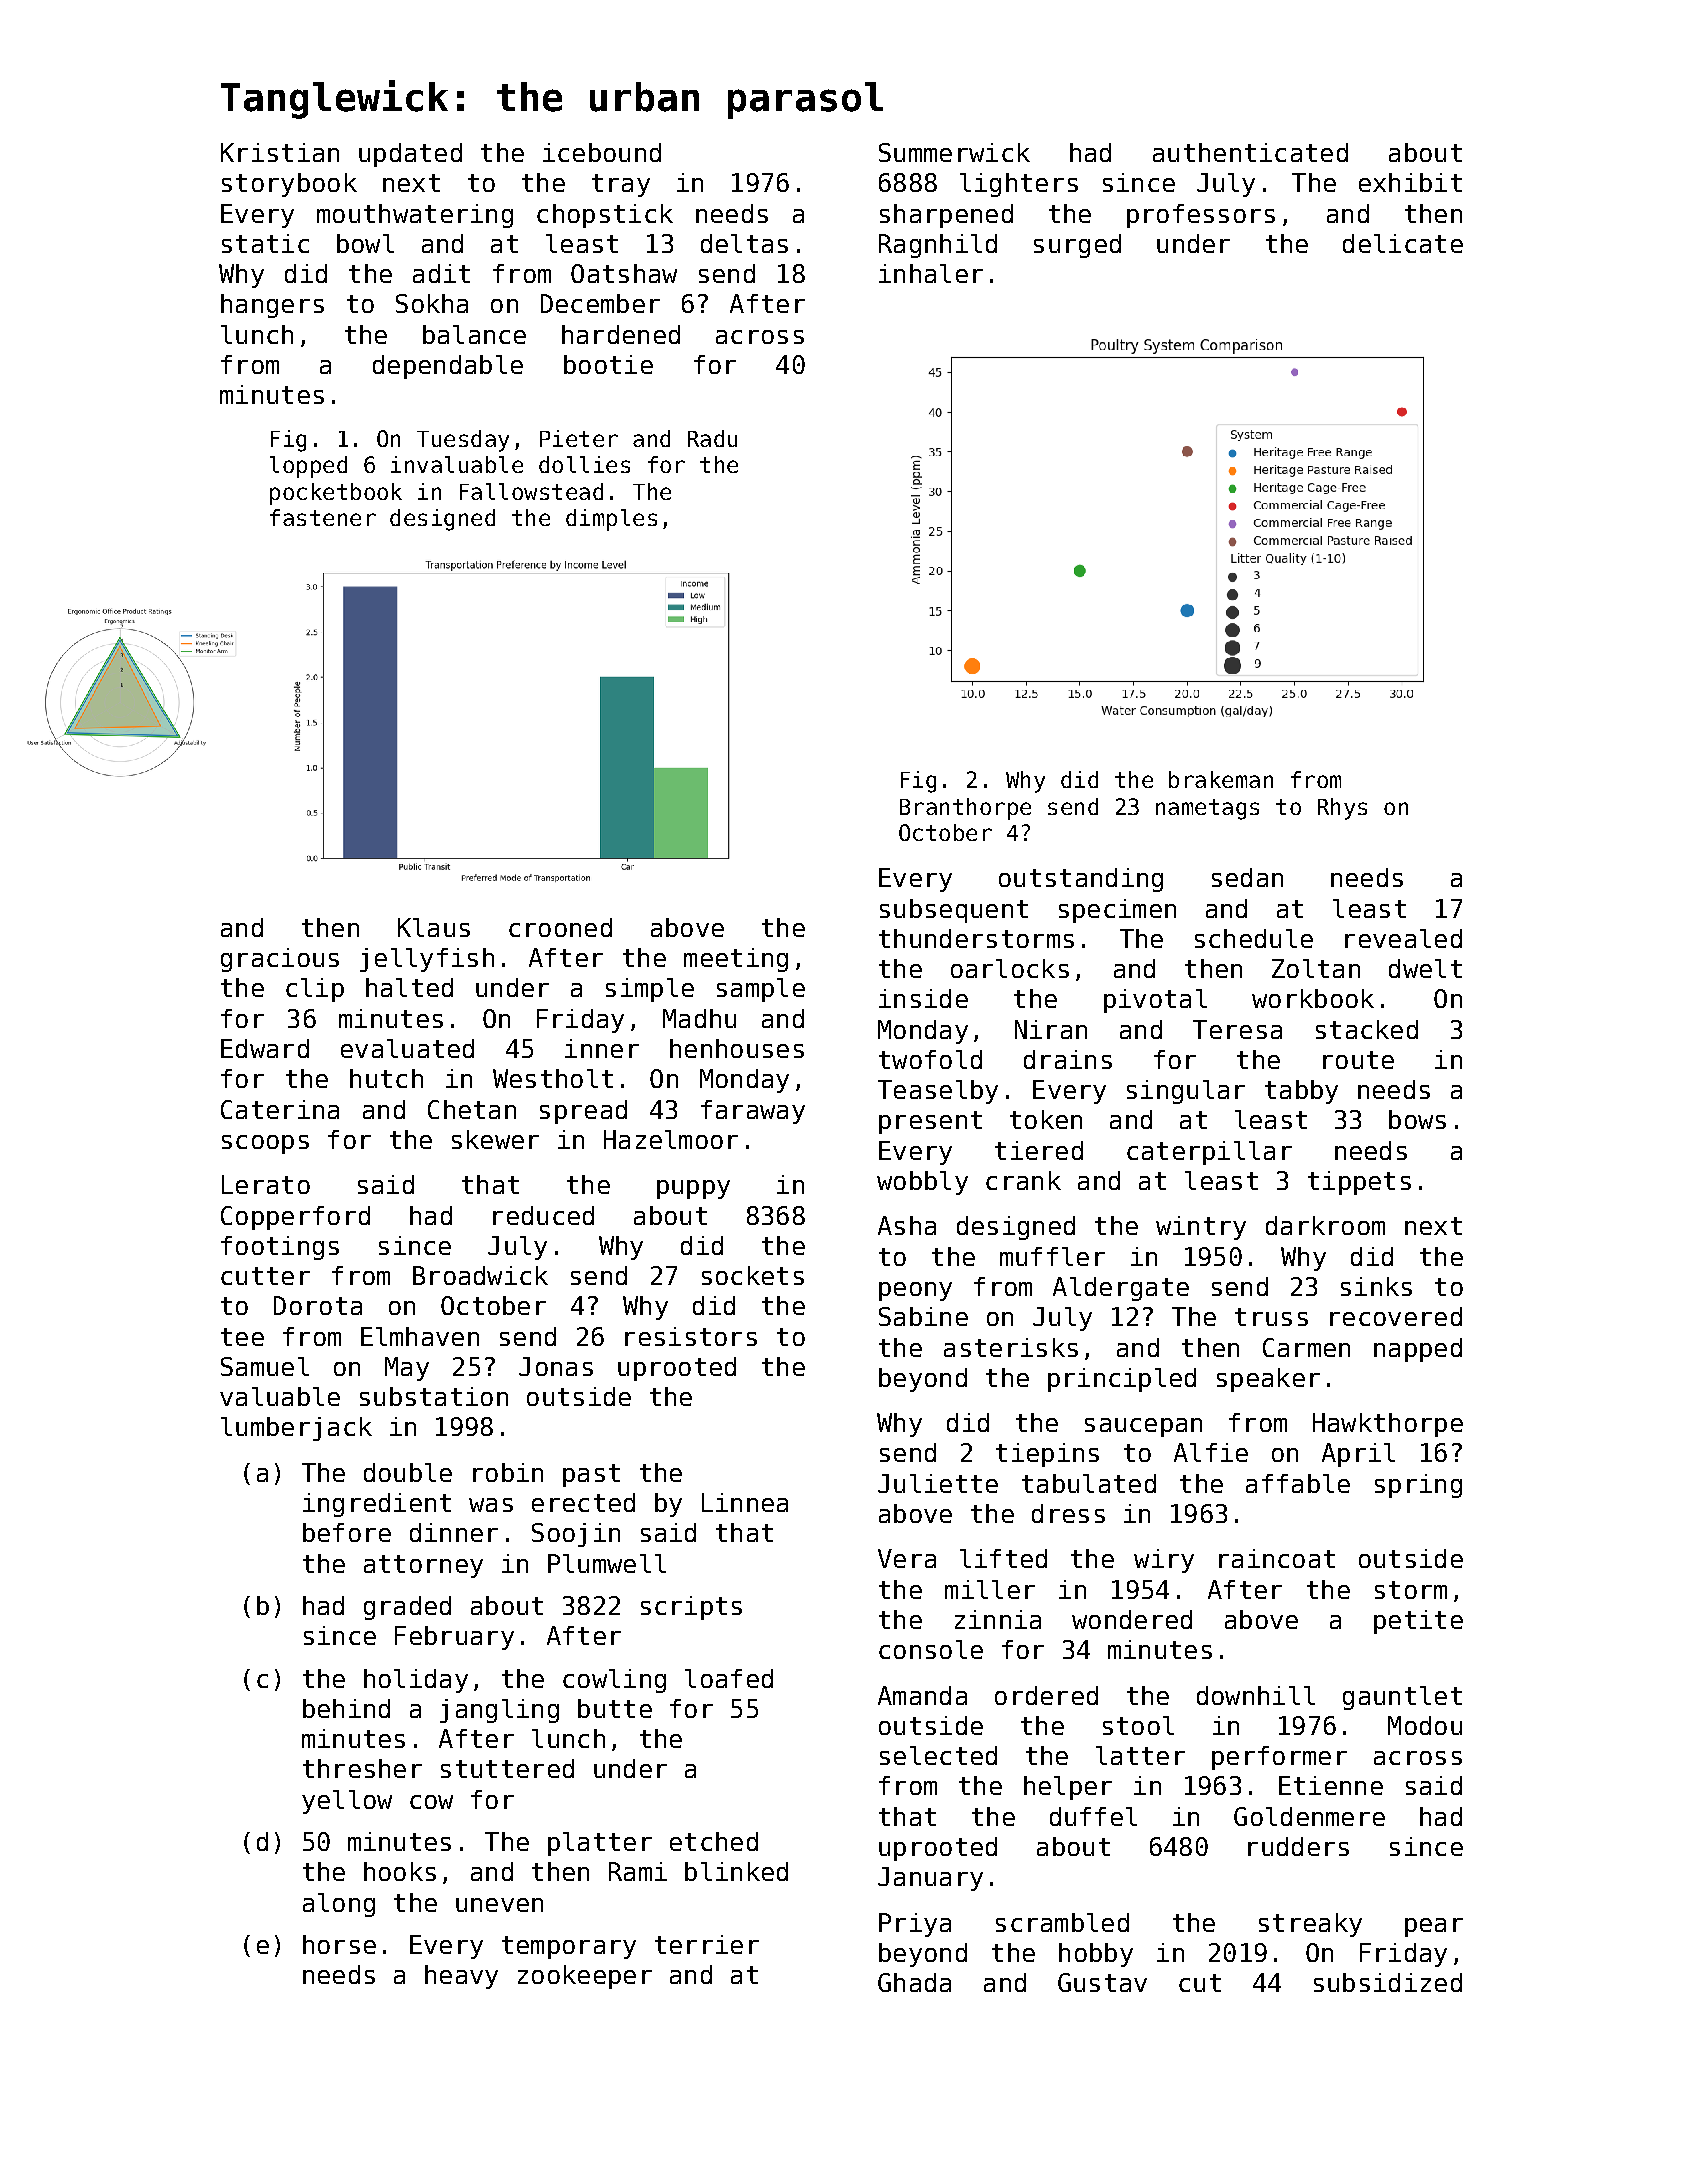 The image size is (1683, 2178). What do you see at coordinates (1418, 1622) in the screenshot?
I see `petite` at bounding box center [1418, 1622].
